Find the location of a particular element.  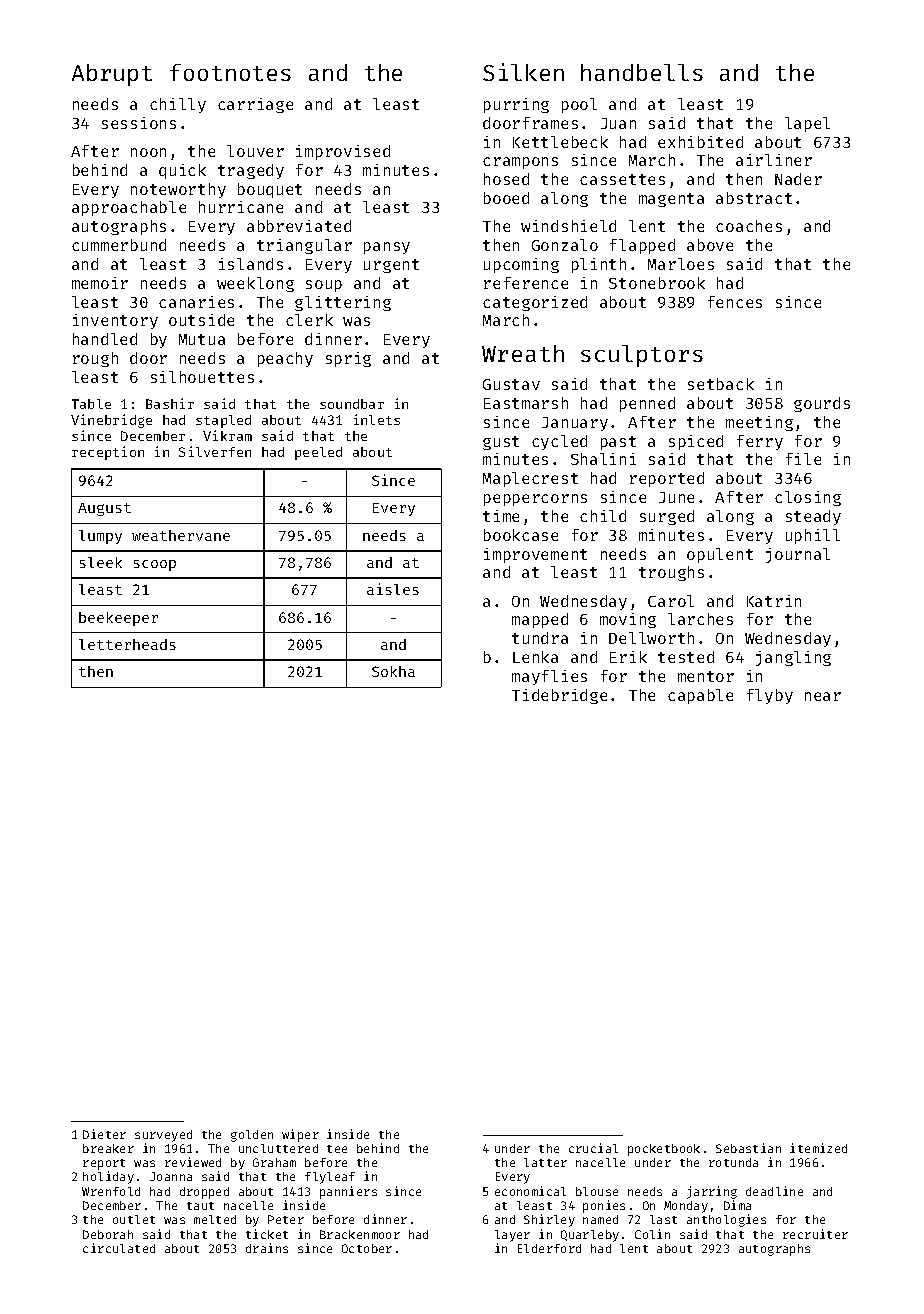

steady is located at coordinates (813, 517).
